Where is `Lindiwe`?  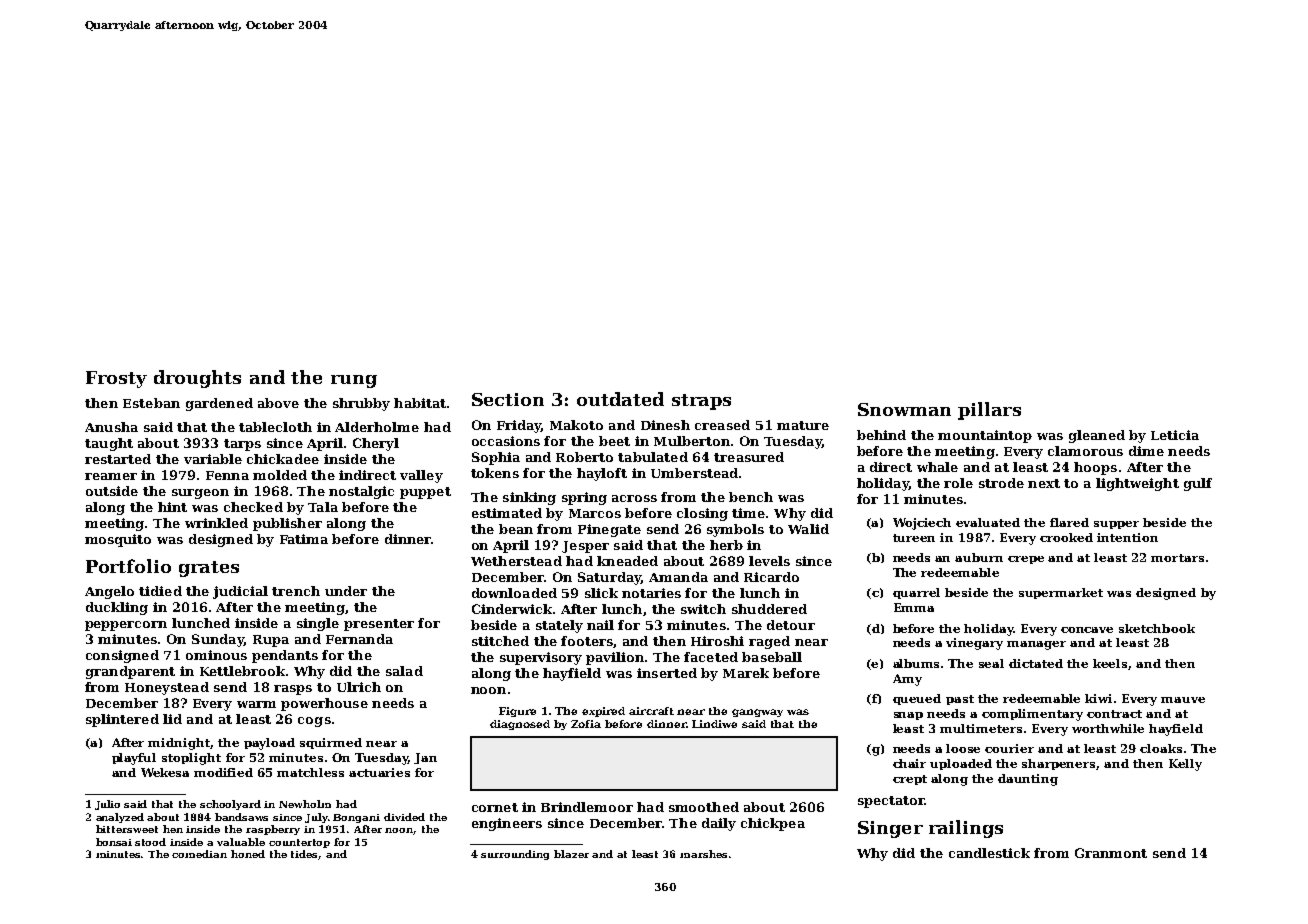 Lindiwe is located at coordinates (714, 724).
